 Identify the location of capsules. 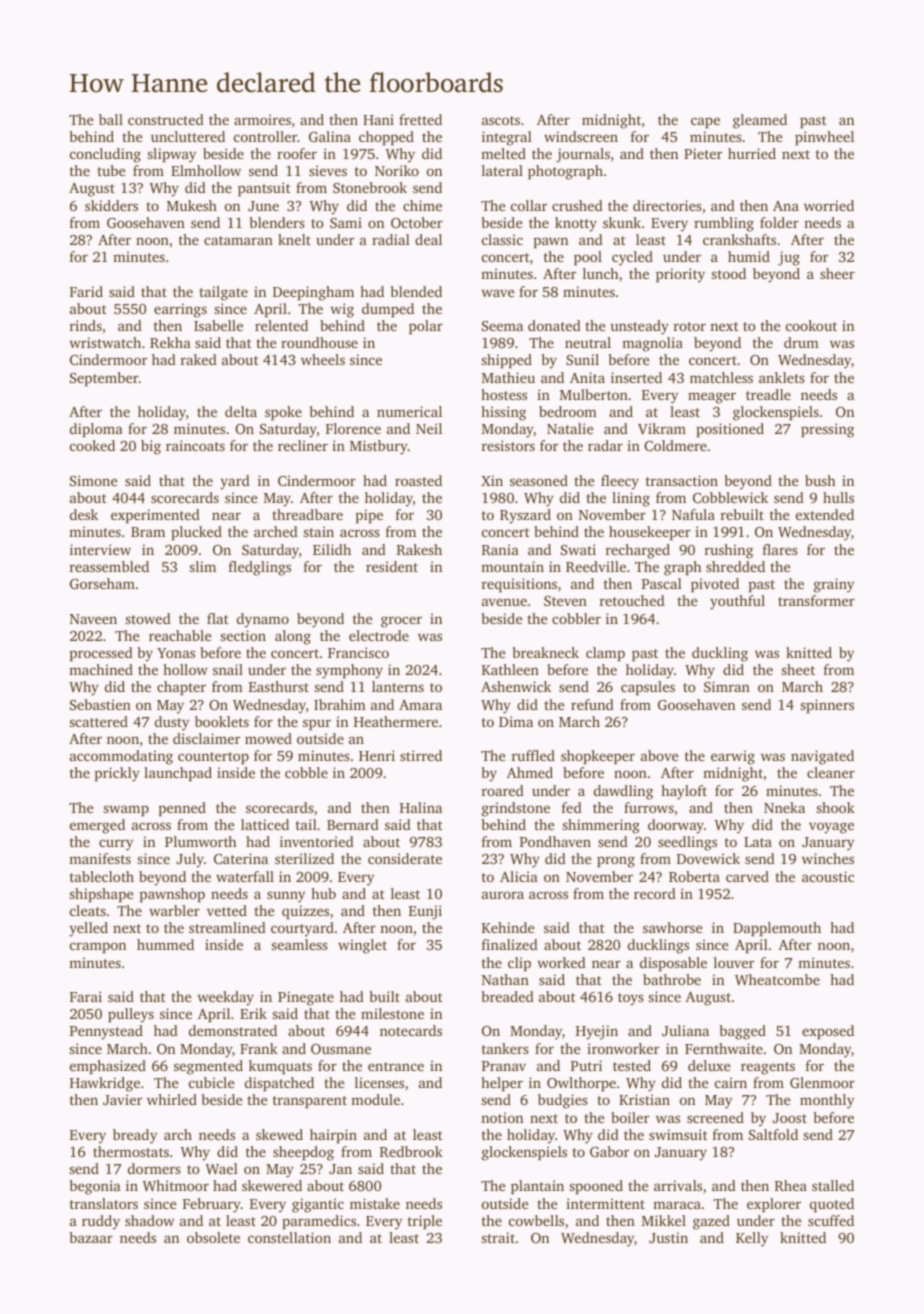
(648, 688).
